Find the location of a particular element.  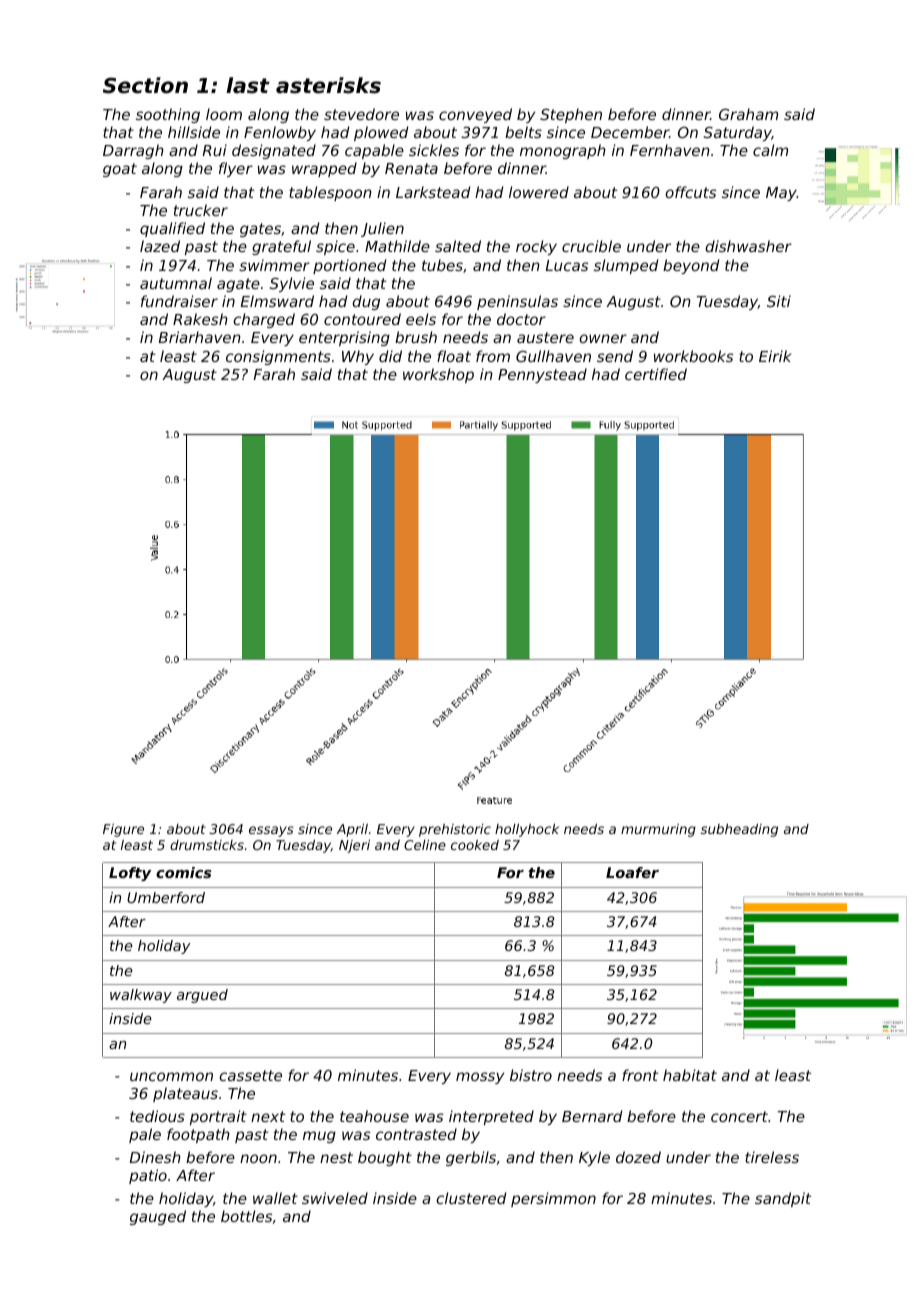

murmuring is located at coordinates (658, 830).
